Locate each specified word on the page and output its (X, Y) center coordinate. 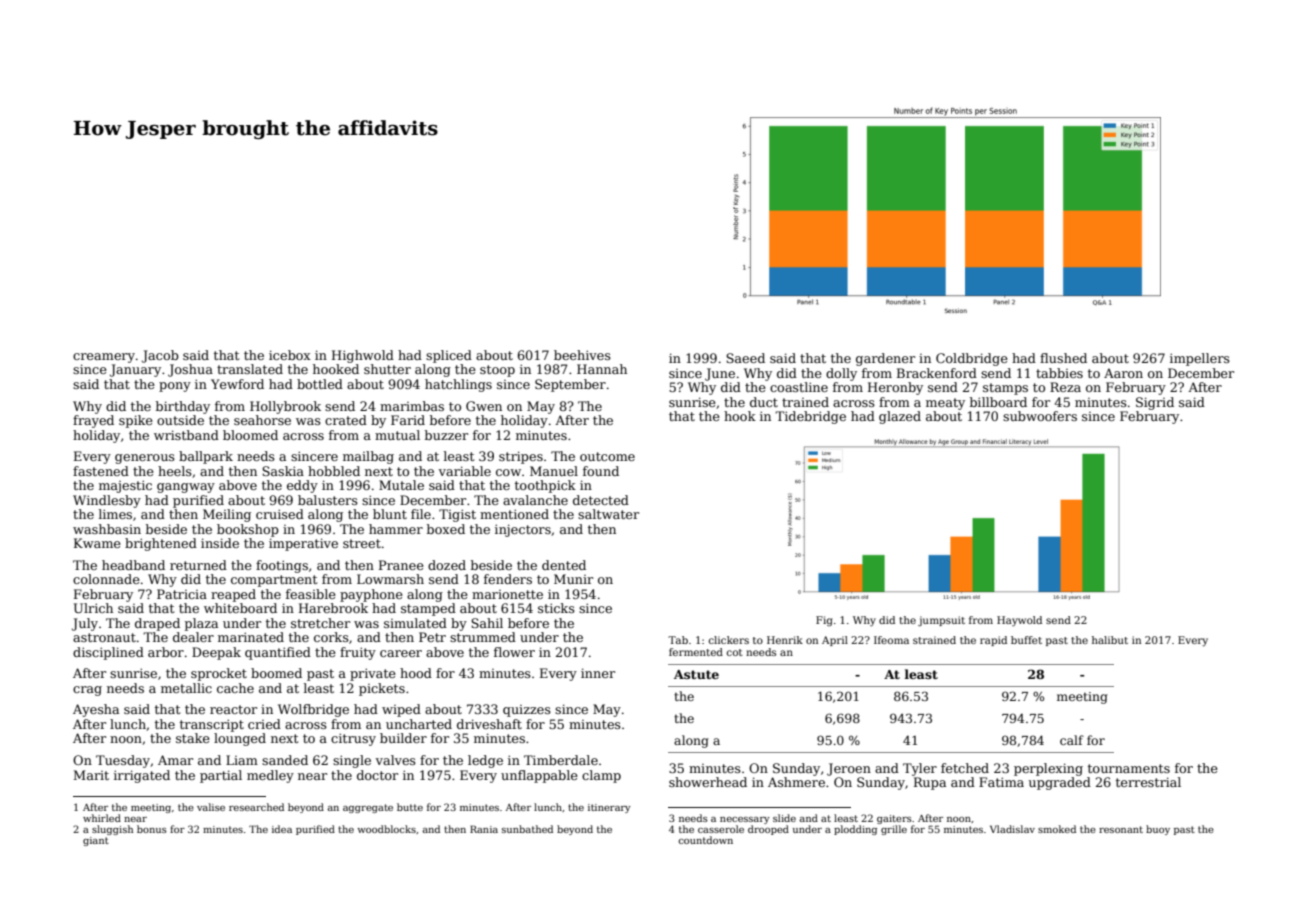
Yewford (237, 384)
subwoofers (1040, 416)
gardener (885, 359)
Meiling (227, 515)
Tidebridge (810, 417)
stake (193, 738)
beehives (582, 355)
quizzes (527, 711)
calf (1072, 740)
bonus (152, 829)
